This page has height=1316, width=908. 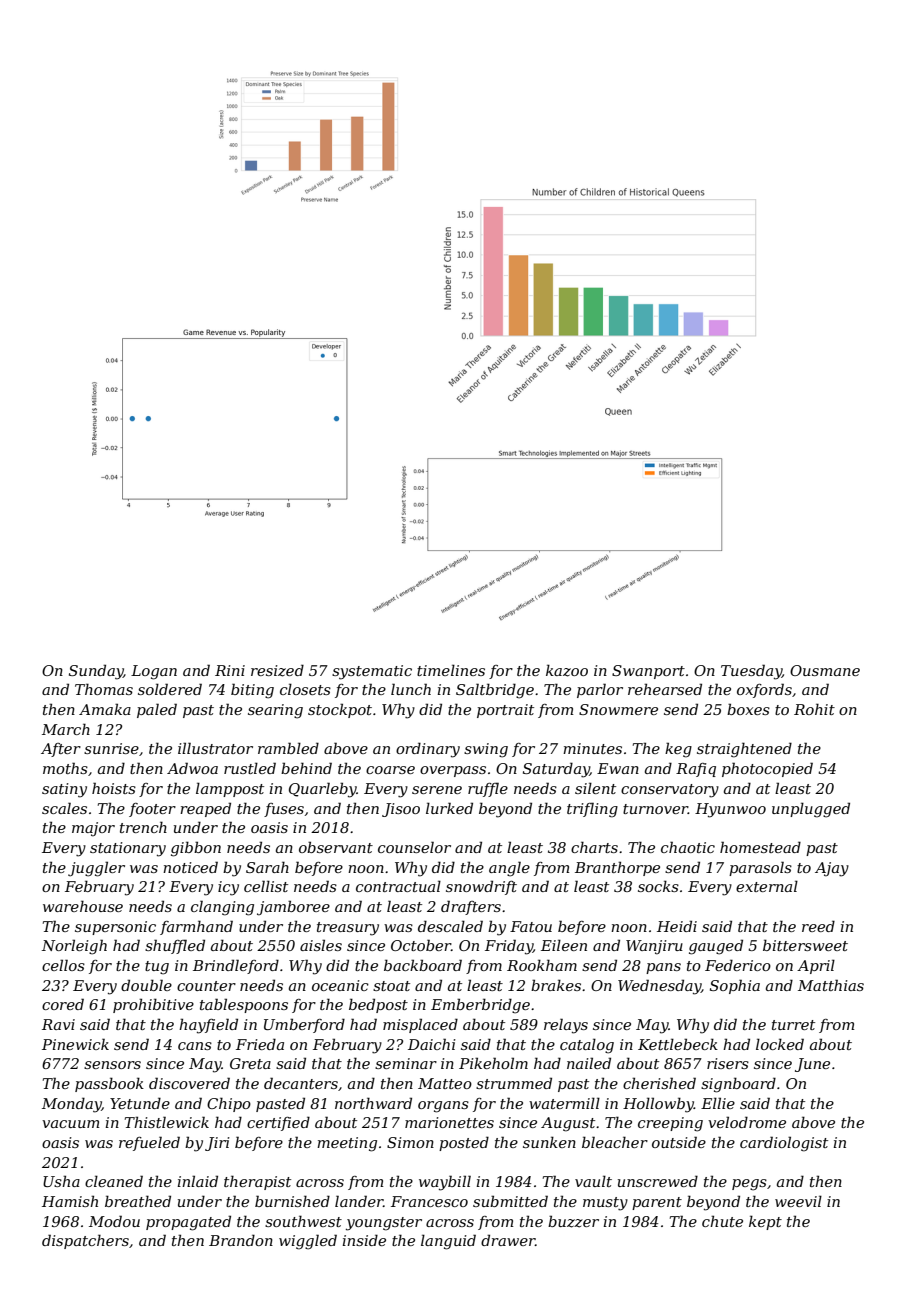 What do you see at coordinates (793, 1025) in the page?
I see `turret` at bounding box center [793, 1025].
